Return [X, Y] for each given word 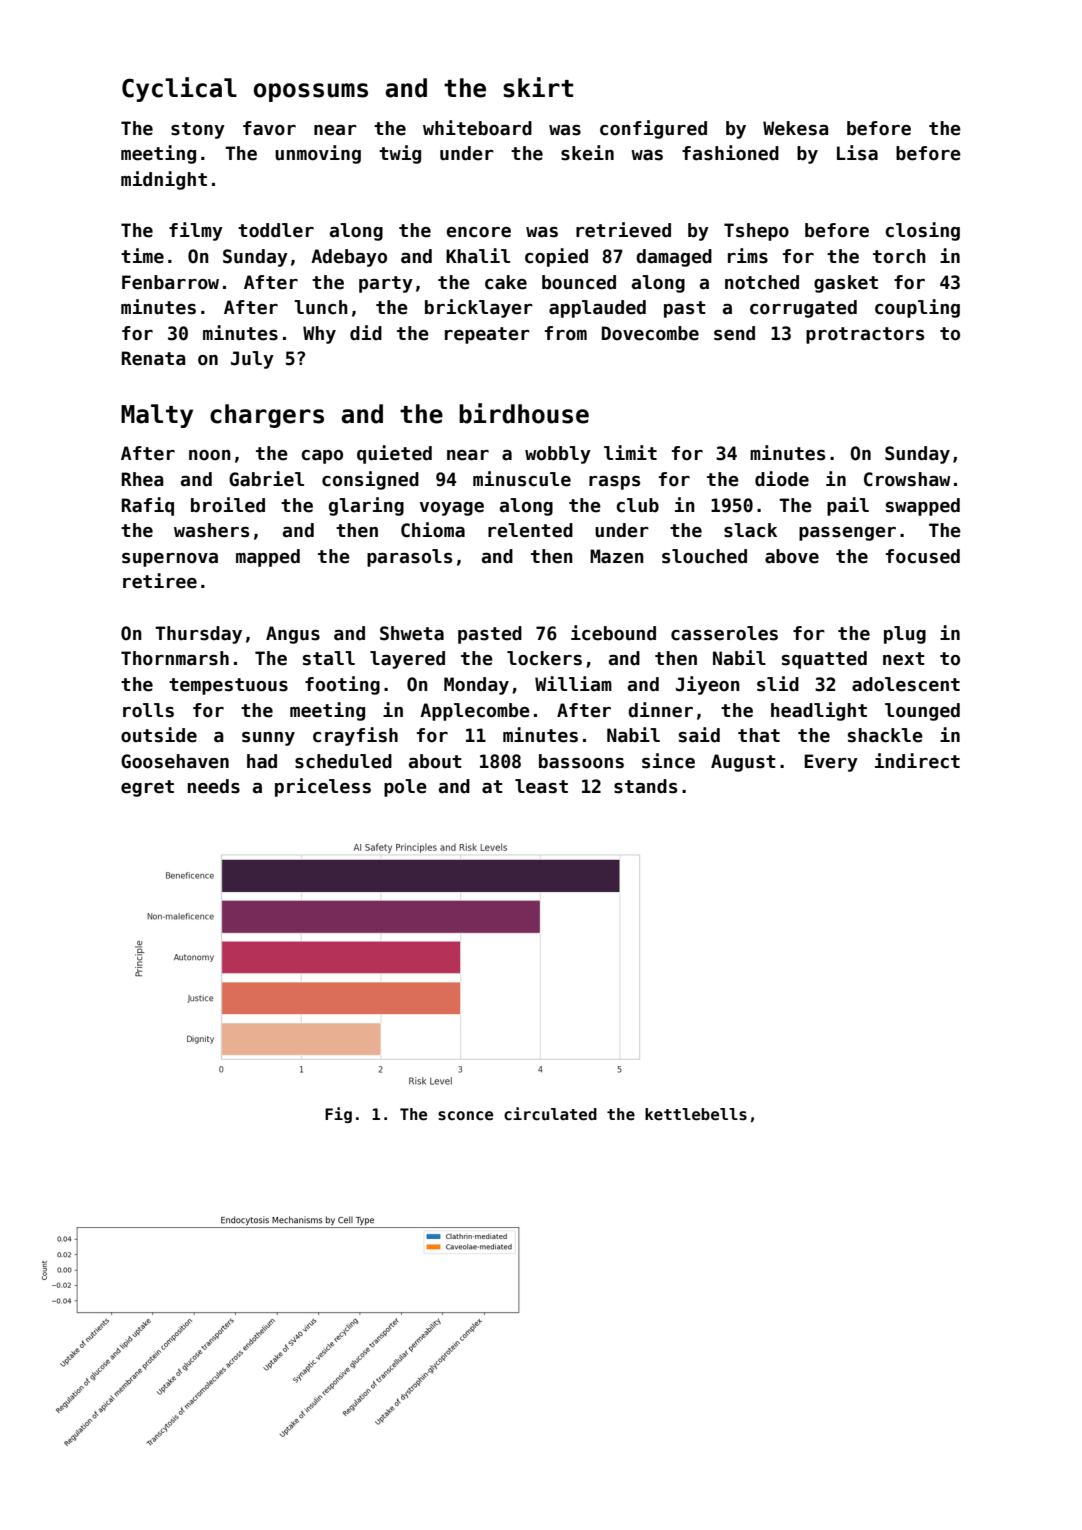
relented [530, 530]
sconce [465, 1116]
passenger [847, 534]
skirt [538, 87]
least [541, 786]
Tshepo [756, 232]
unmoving [318, 154]
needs [214, 786]
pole [405, 788]
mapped [268, 558]
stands [645, 786]
